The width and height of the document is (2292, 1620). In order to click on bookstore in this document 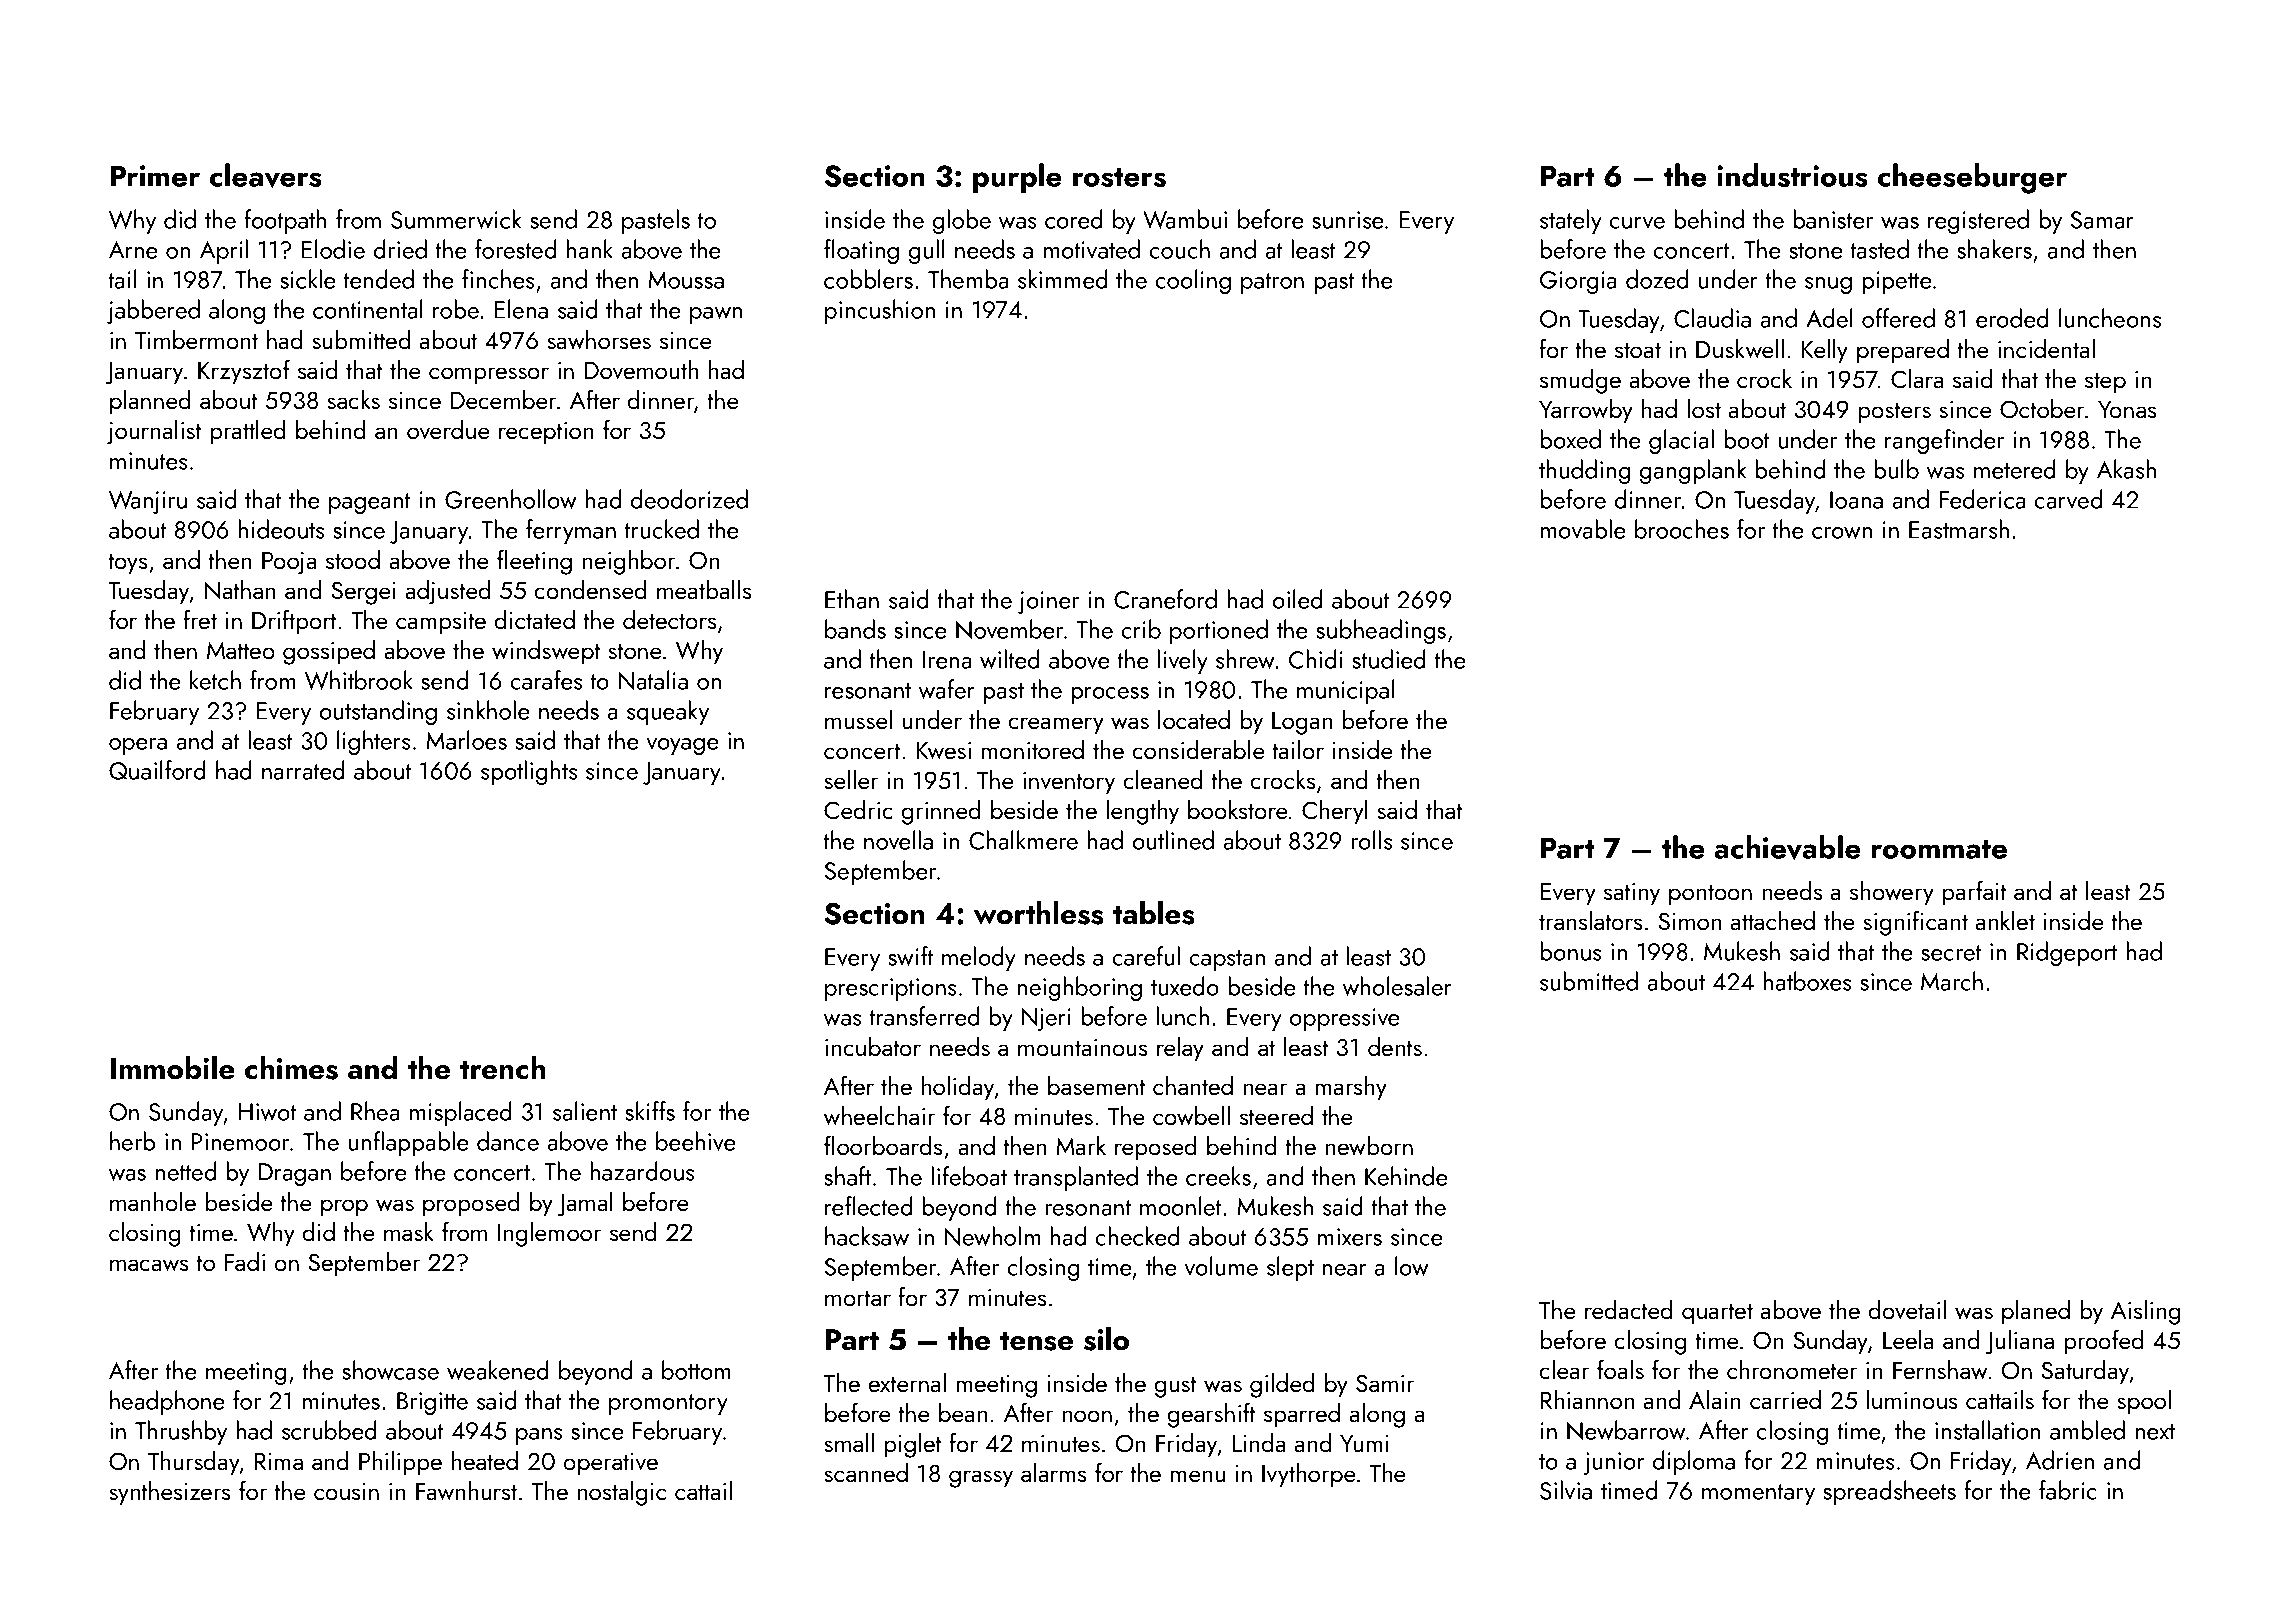, I will do `click(1237, 809)`.
